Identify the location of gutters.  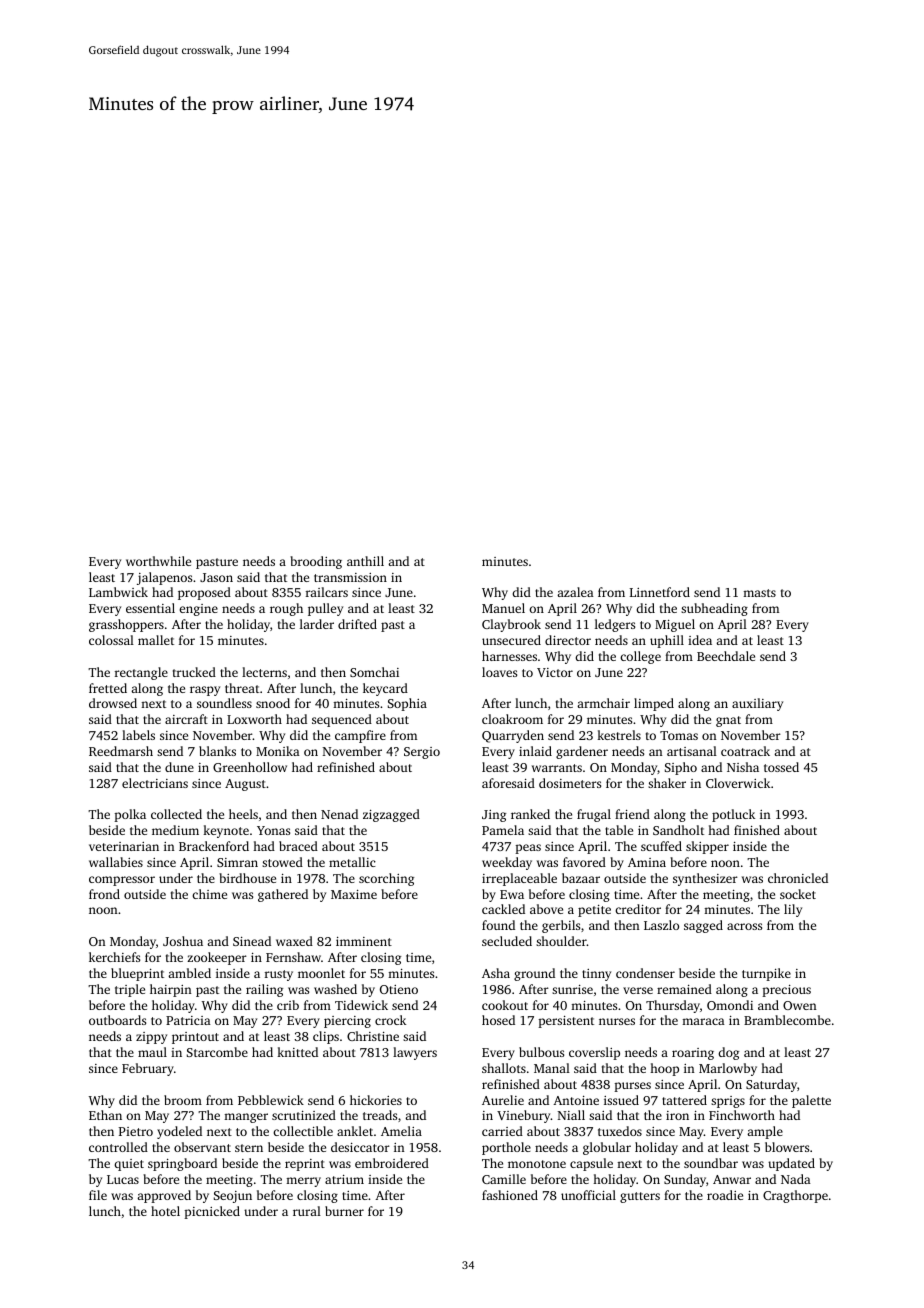
(640, 1197).
